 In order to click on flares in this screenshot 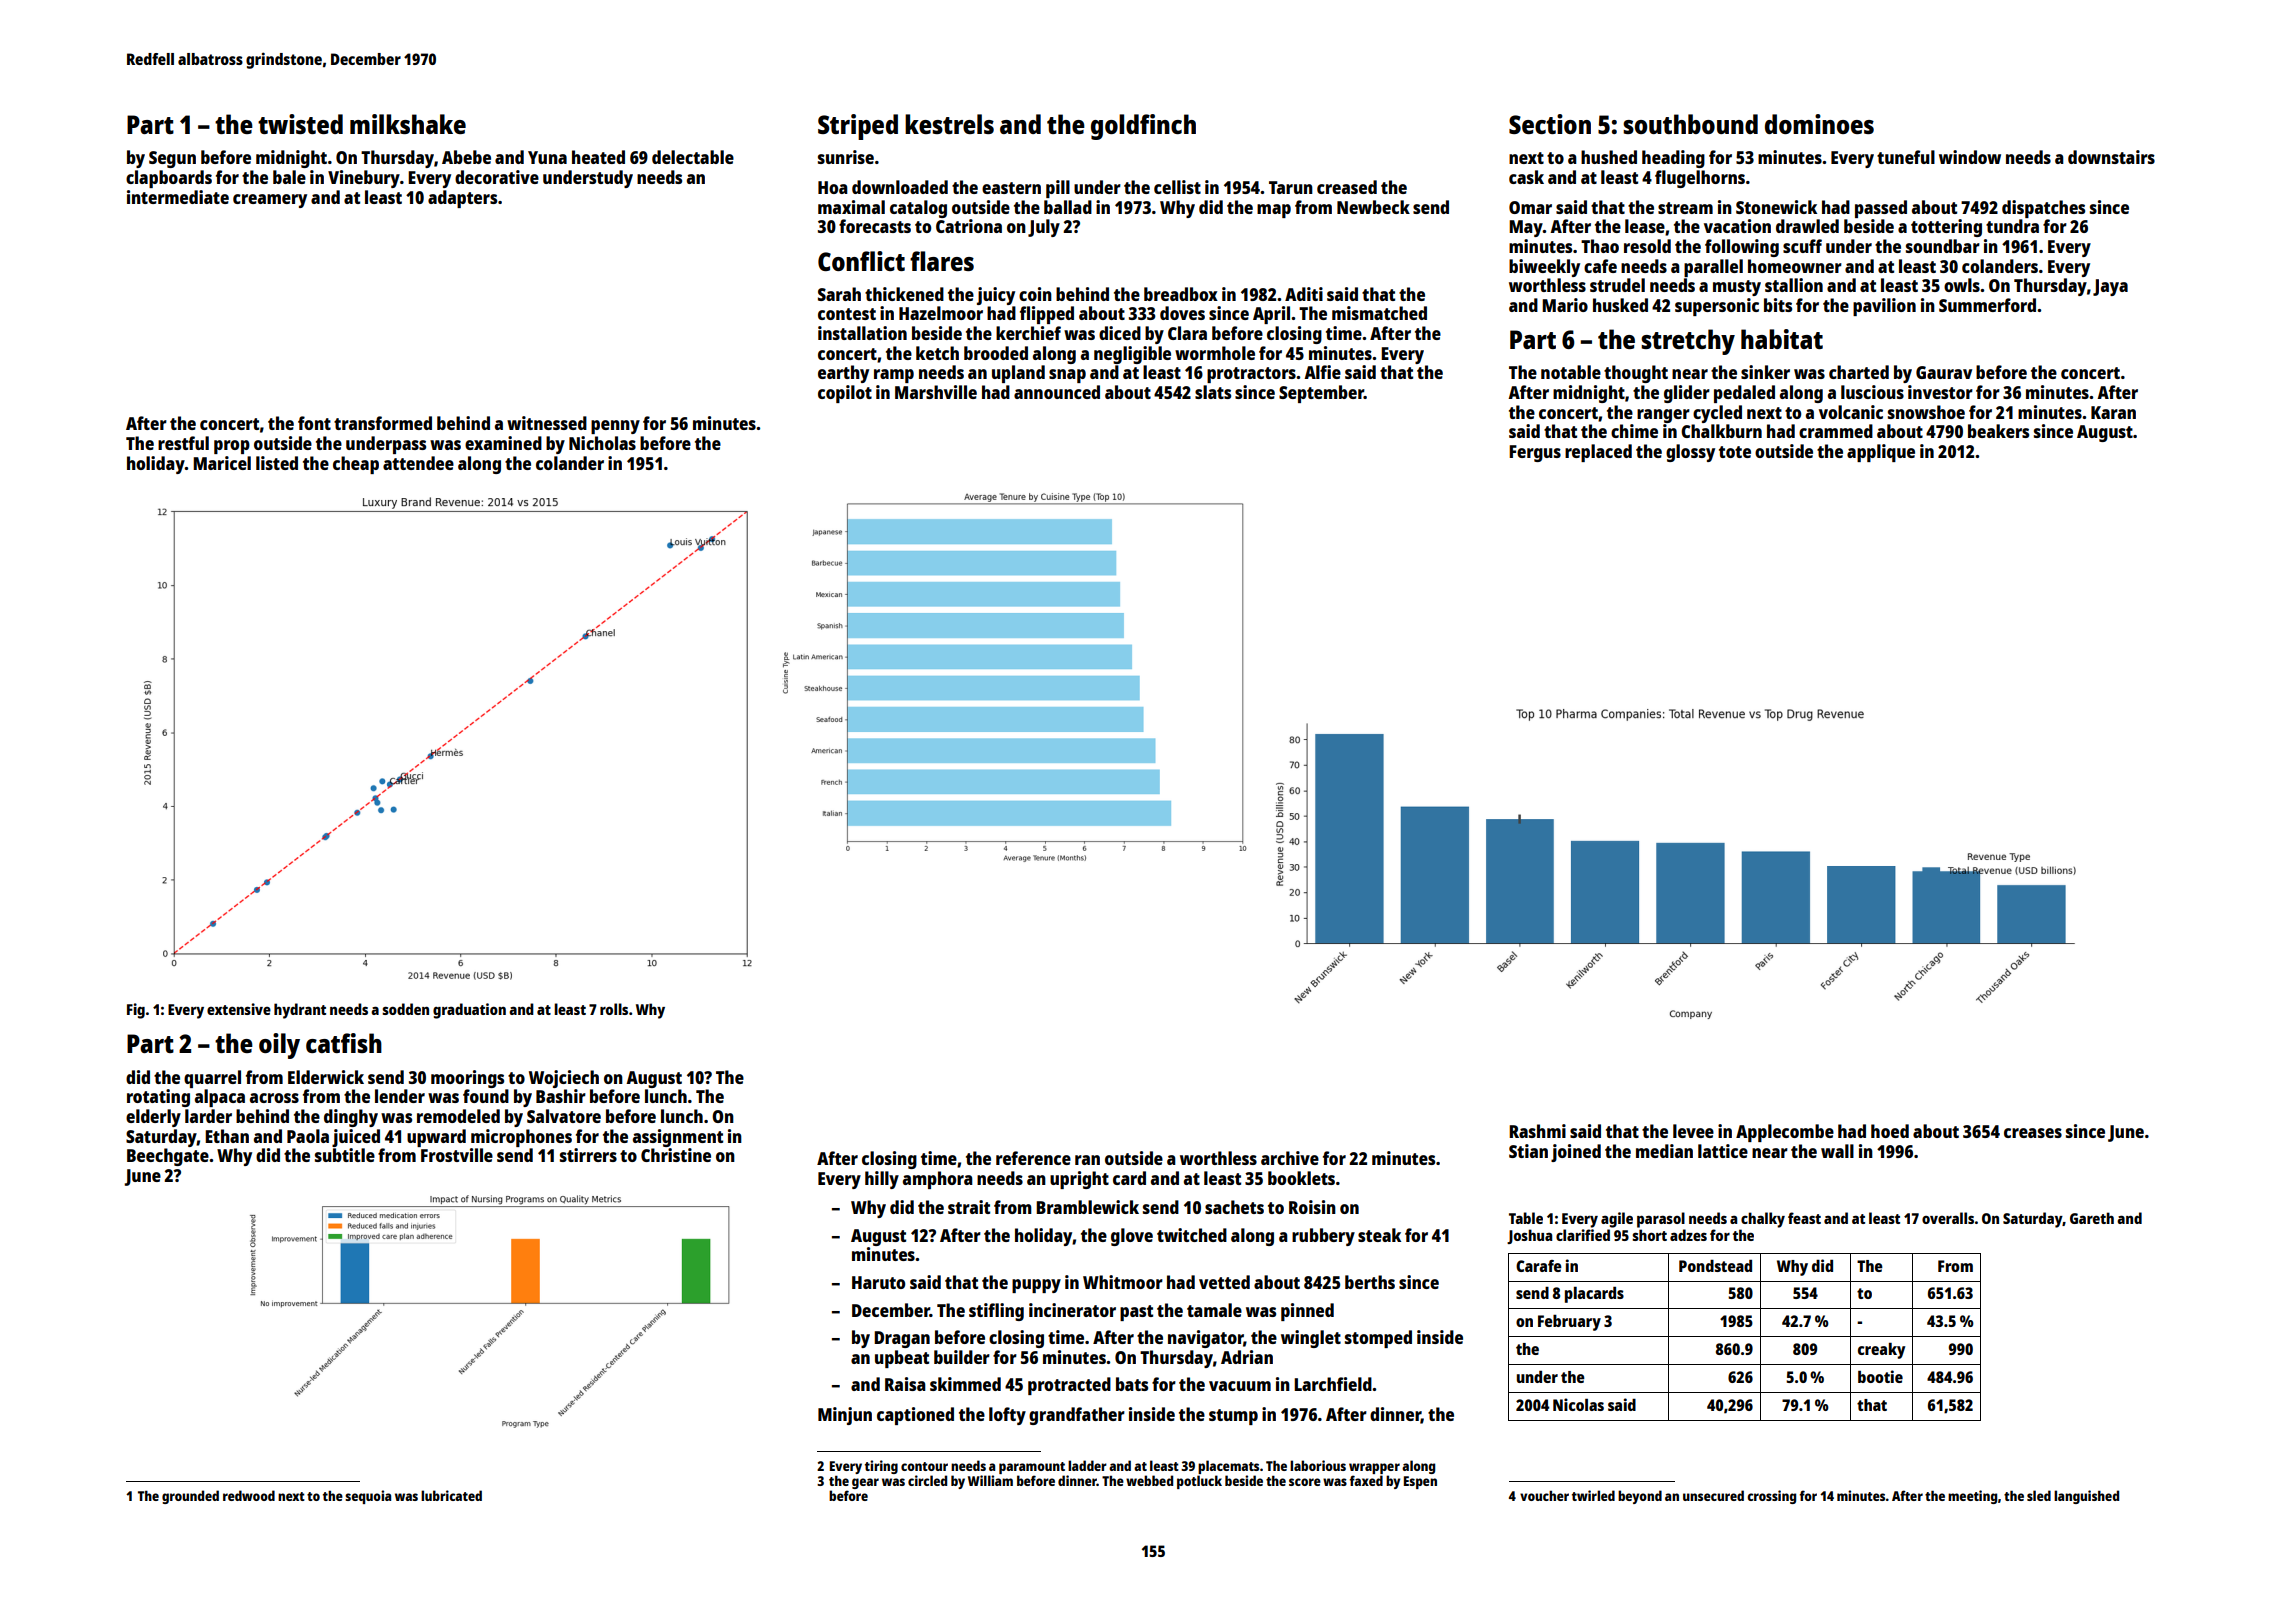, I will do `click(942, 261)`.
